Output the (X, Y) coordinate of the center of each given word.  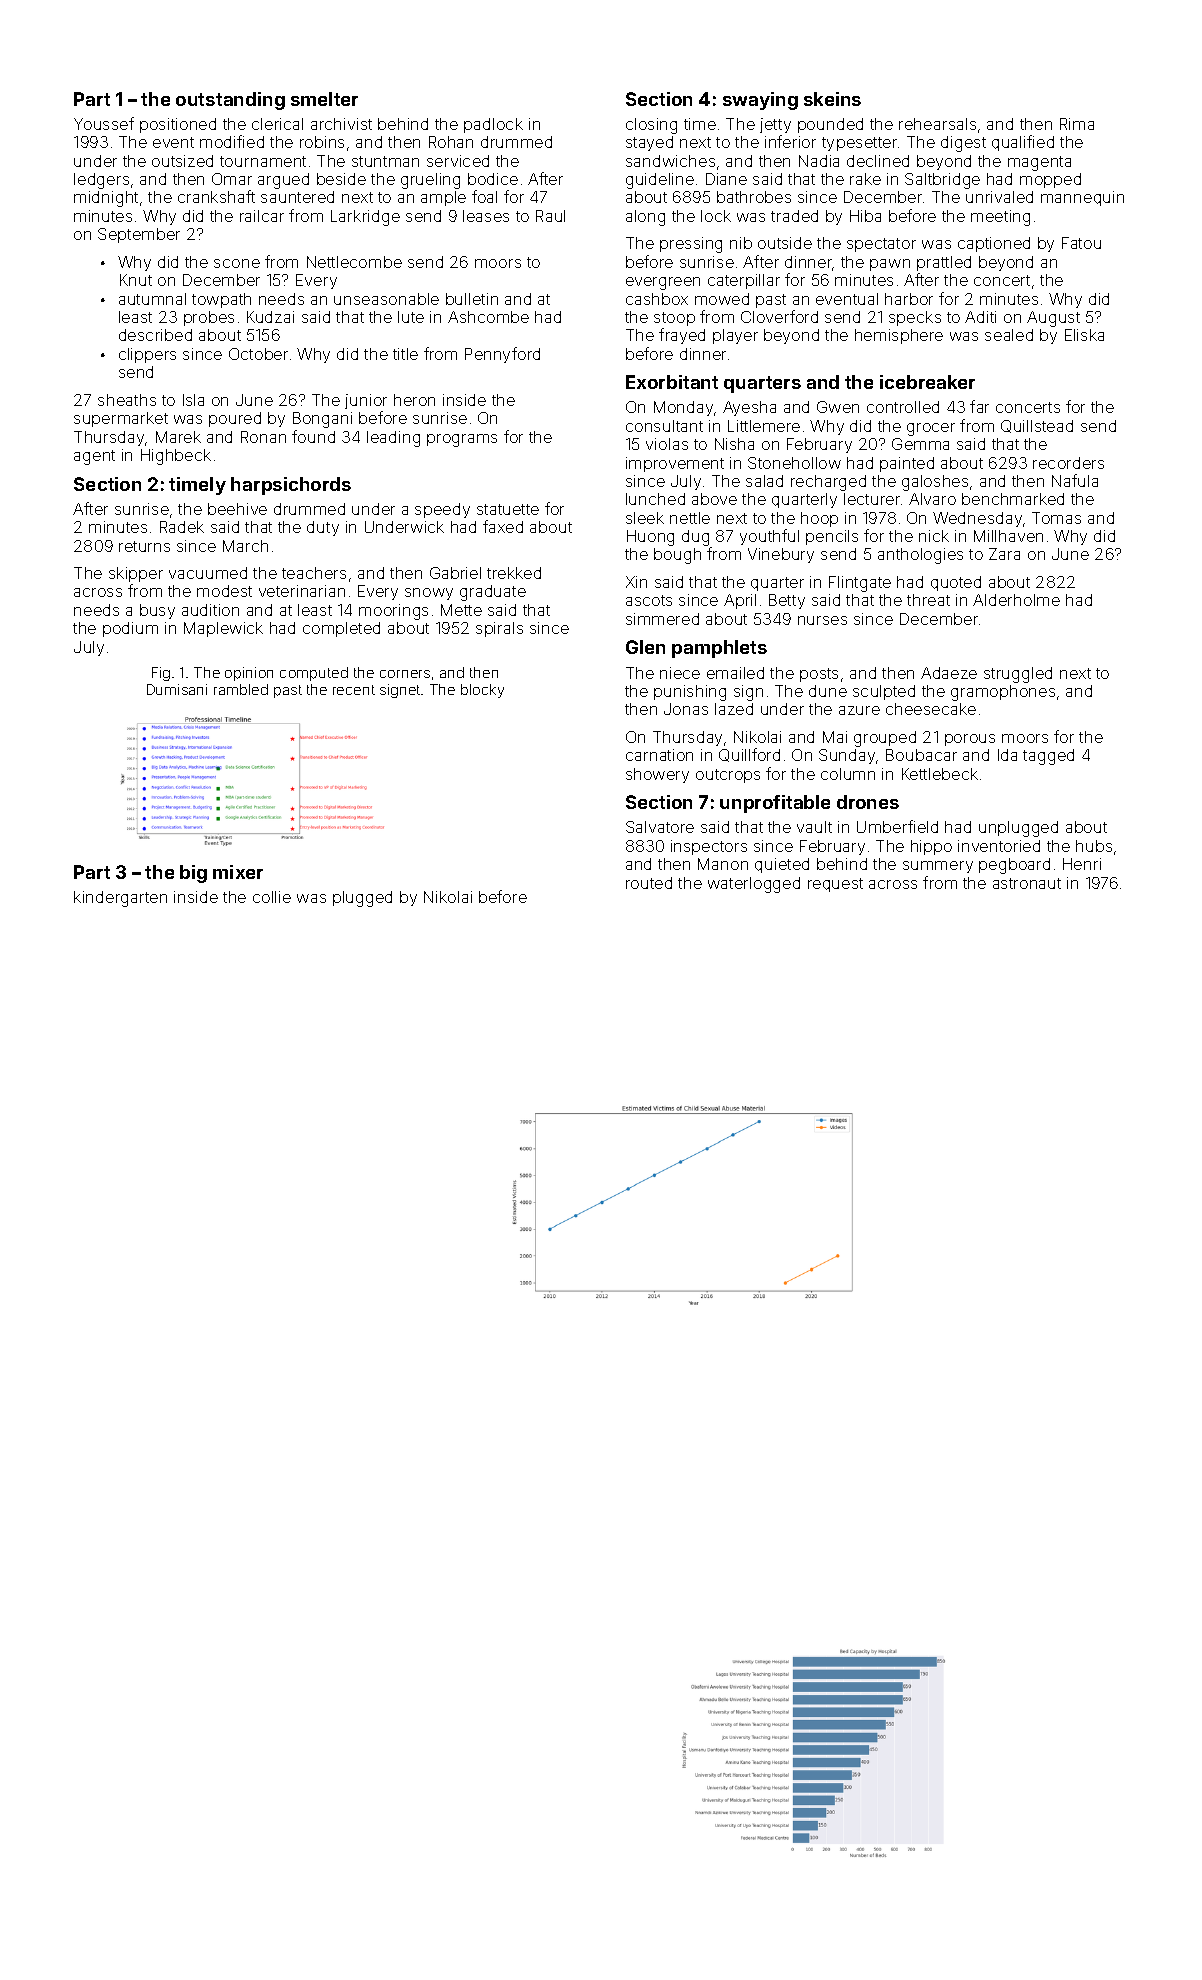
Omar (232, 179)
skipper (136, 574)
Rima (1077, 124)
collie (272, 897)
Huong (650, 538)
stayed (649, 143)
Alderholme (1016, 600)
